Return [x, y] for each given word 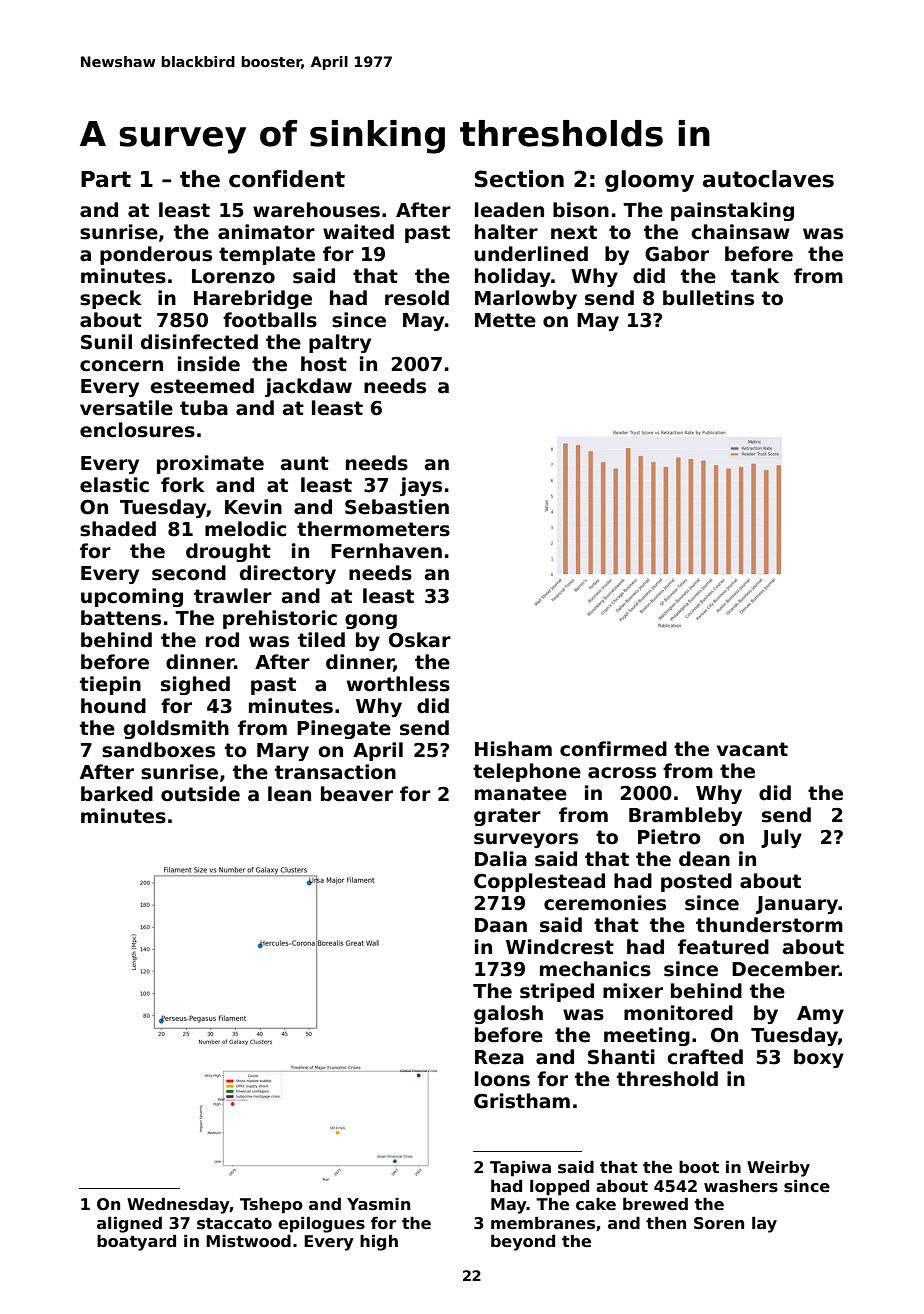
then [666, 1223]
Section [519, 179]
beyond [523, 1242]
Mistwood [248, 1241]
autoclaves [768, 179]
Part [106, 179]
